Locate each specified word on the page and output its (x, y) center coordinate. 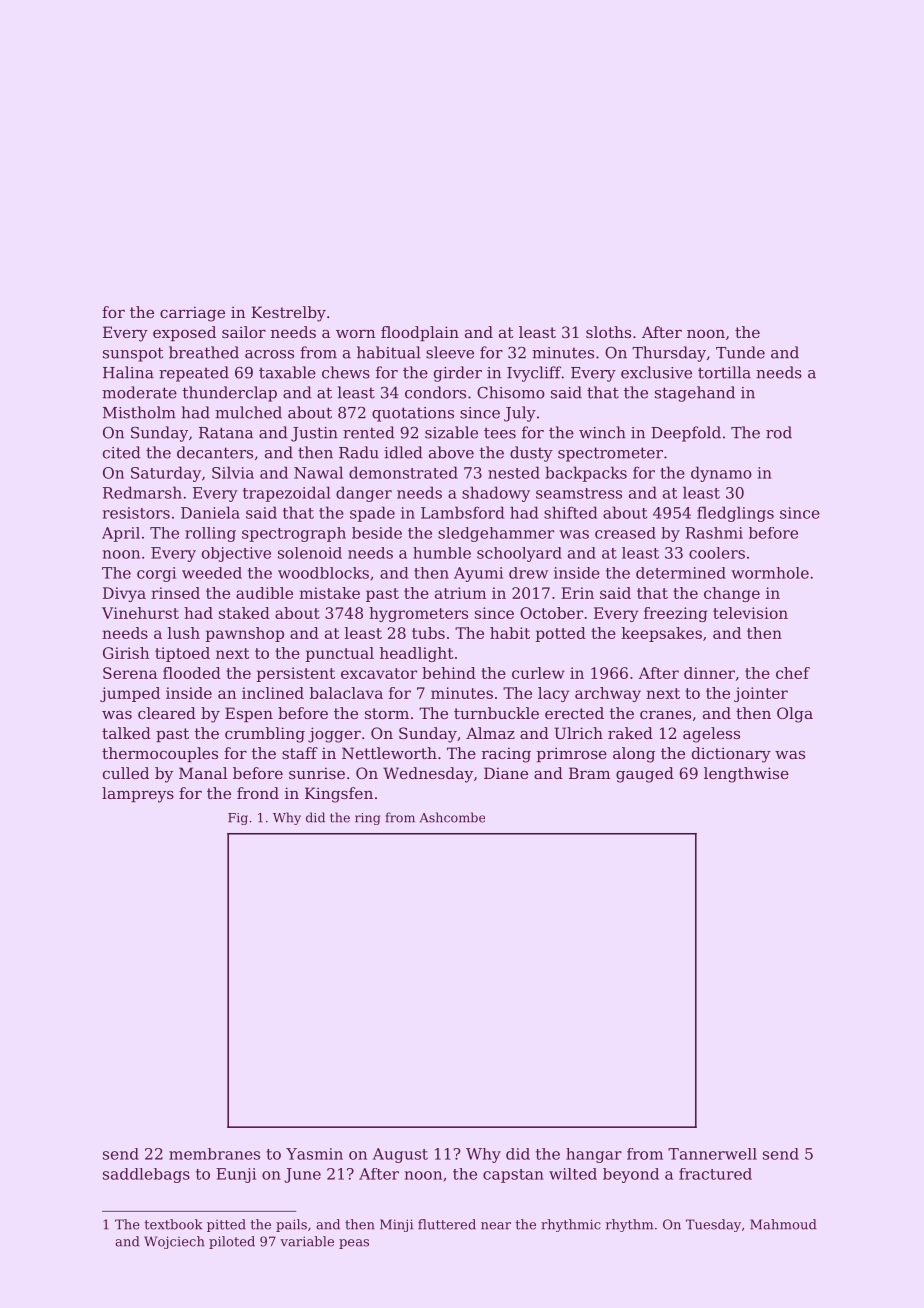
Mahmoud (783, 1224)
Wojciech (174, 1242)
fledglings (735, 514)
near (496, 1226)
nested (514, 472)
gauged (645, 775)
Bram (589, 773)
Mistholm (139, 412)
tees (500, 433)
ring (367, 819)
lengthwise (746, 775)
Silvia (233, 472)
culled (126, 773)
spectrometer (610, 454)
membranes (214, 1154)
